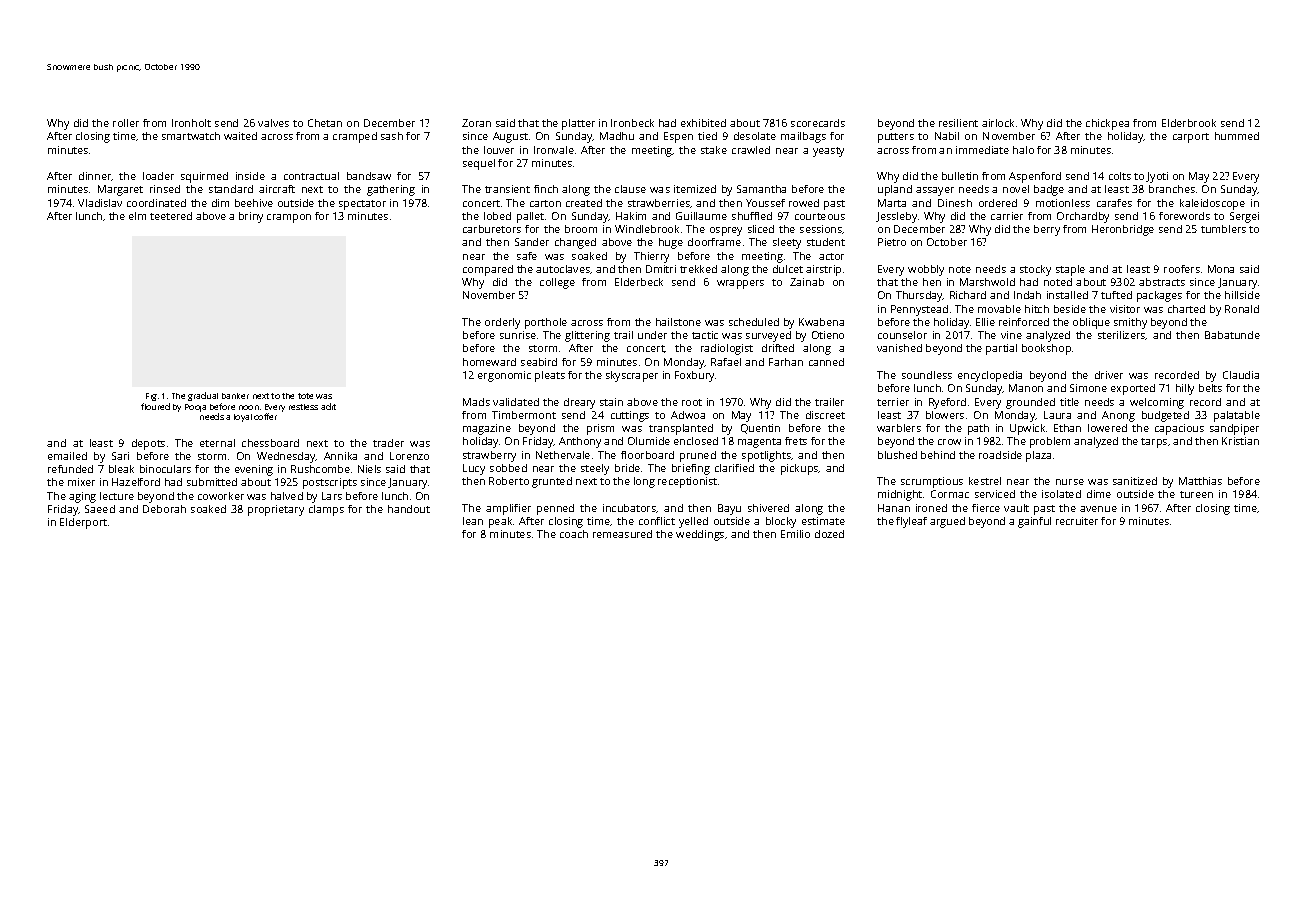  I want to click on Ironholt, so click(191, 123).
